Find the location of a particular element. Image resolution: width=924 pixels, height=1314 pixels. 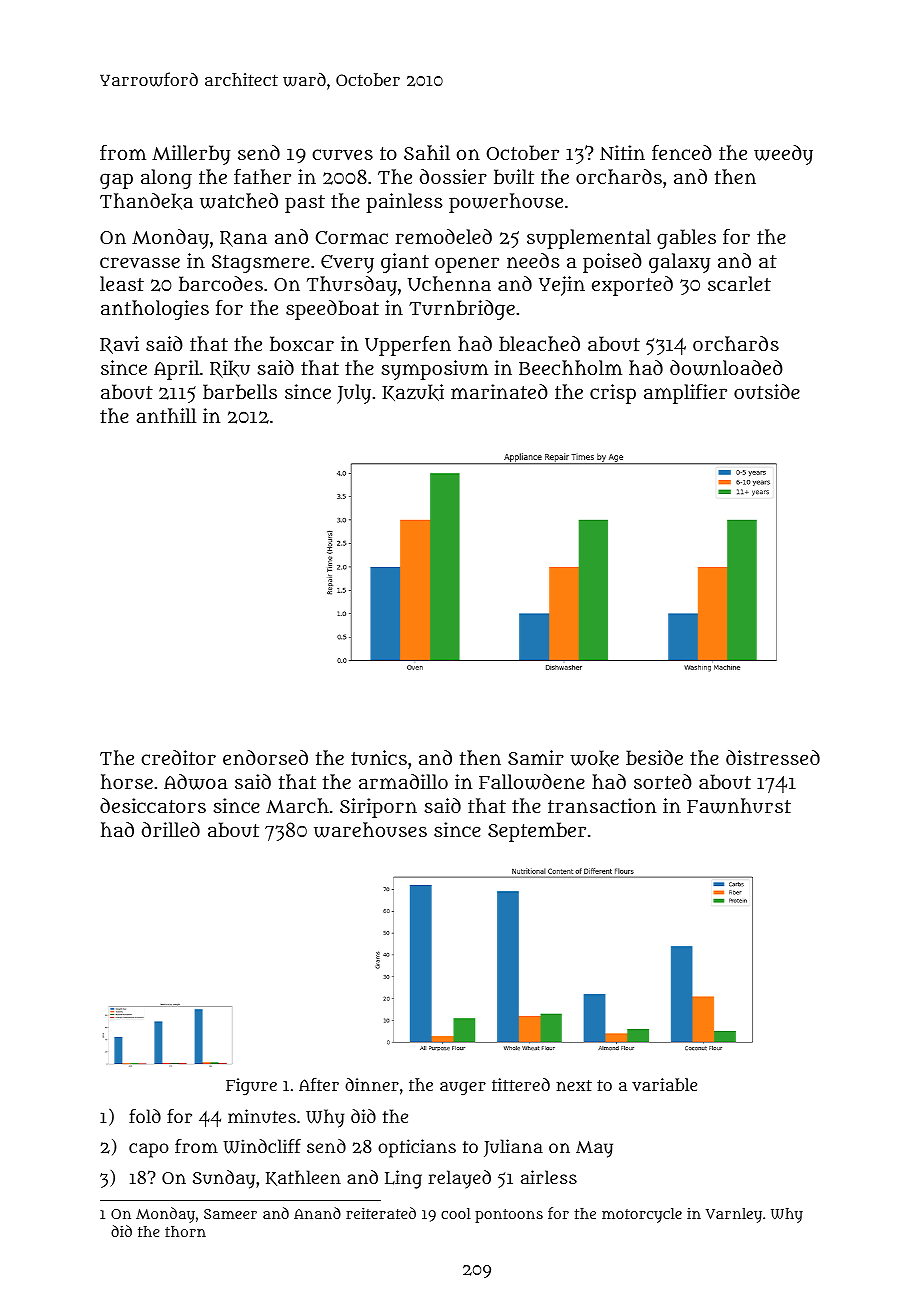

Sahil is located at coordinates (427, 152).
